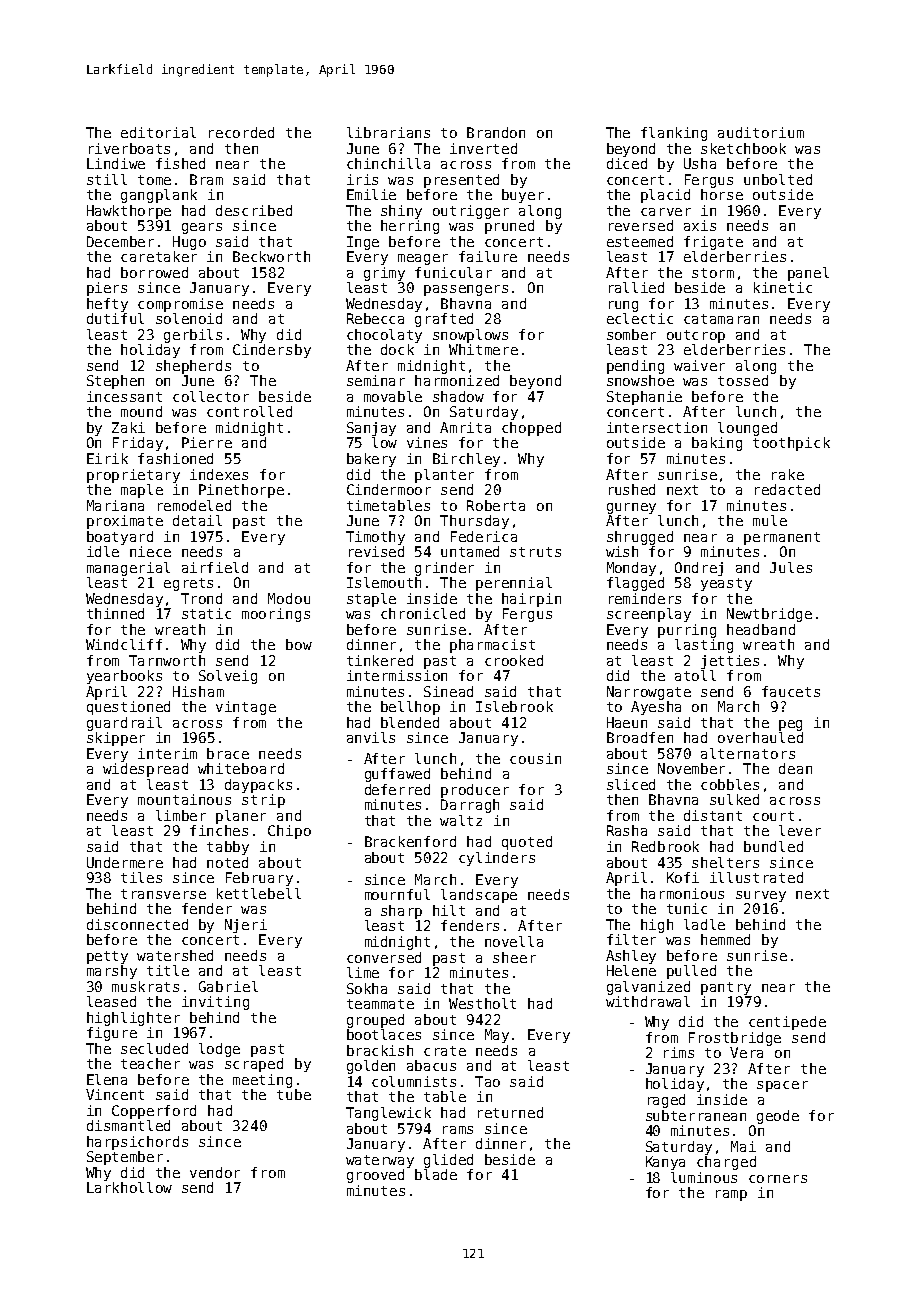 This screenshot has height=1308, width=924. Describe the element at coordinates (388, 132) in the screenshot. I see `librarians` at that location.
